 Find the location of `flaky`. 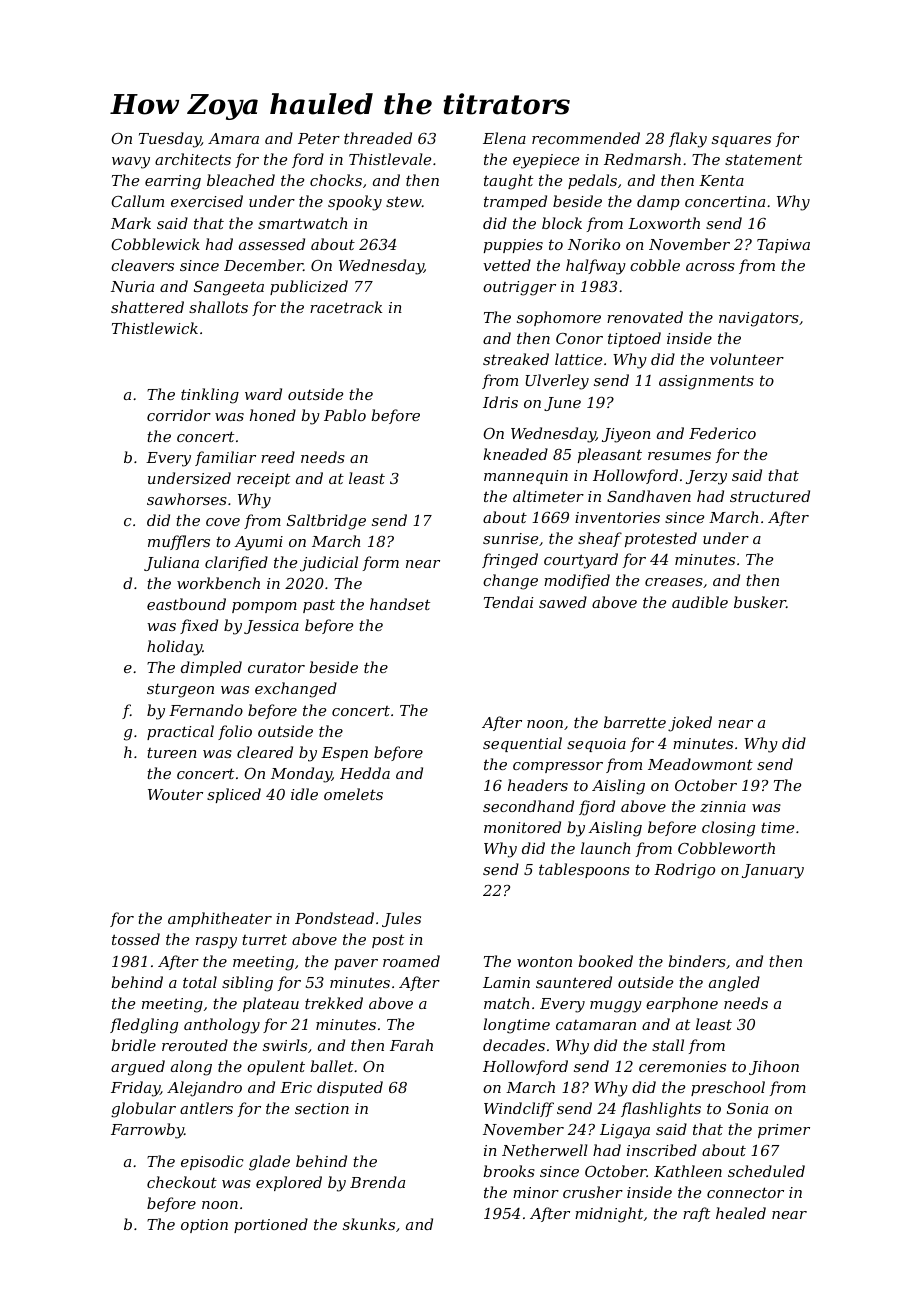

flaky is located at coordinates (688, 140).
